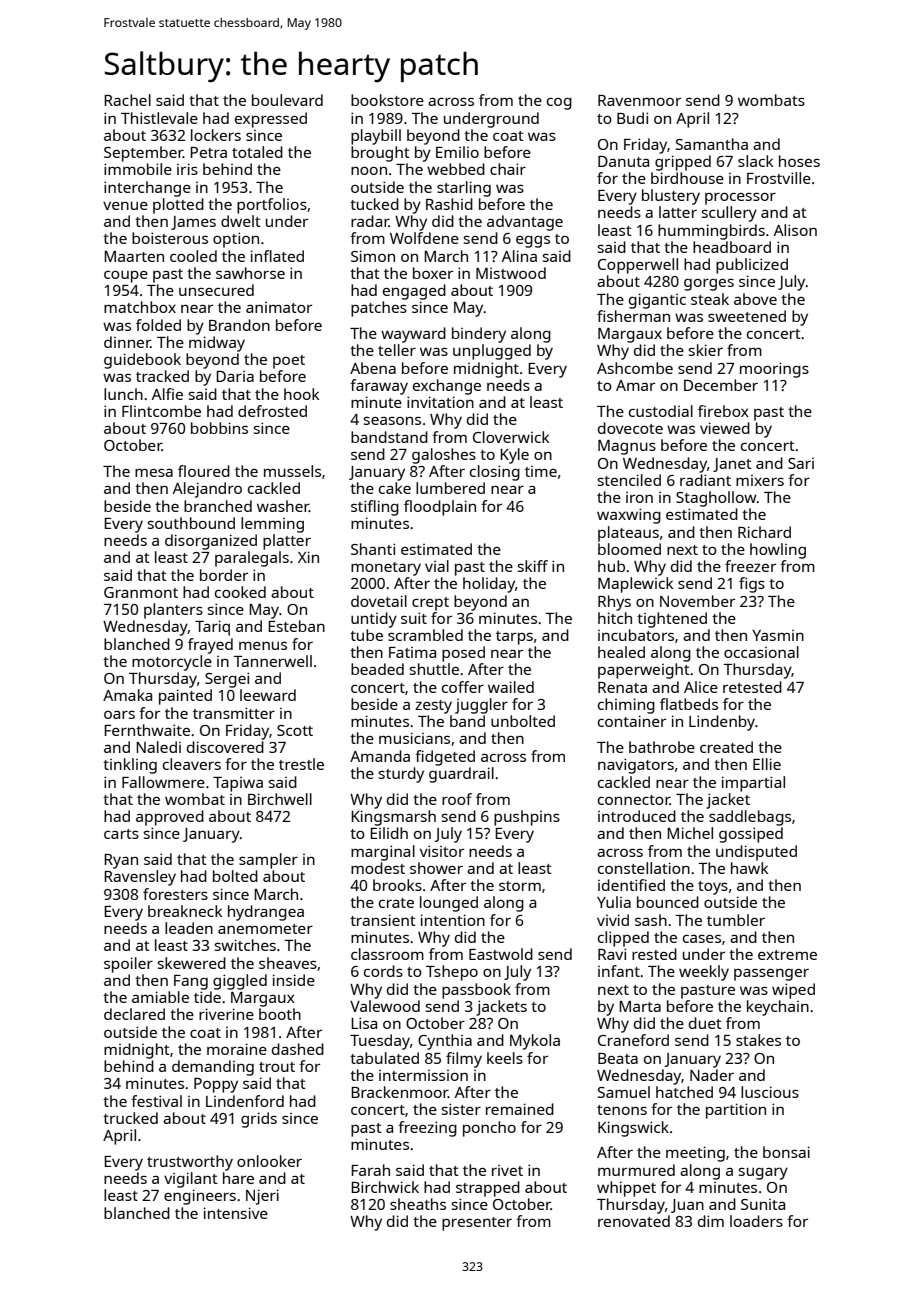 This page has height=1308, width=924. What do you see at coordinates (639, 100) in the page?
I see `Ravenmoor` at bounding box center [639, 100].
